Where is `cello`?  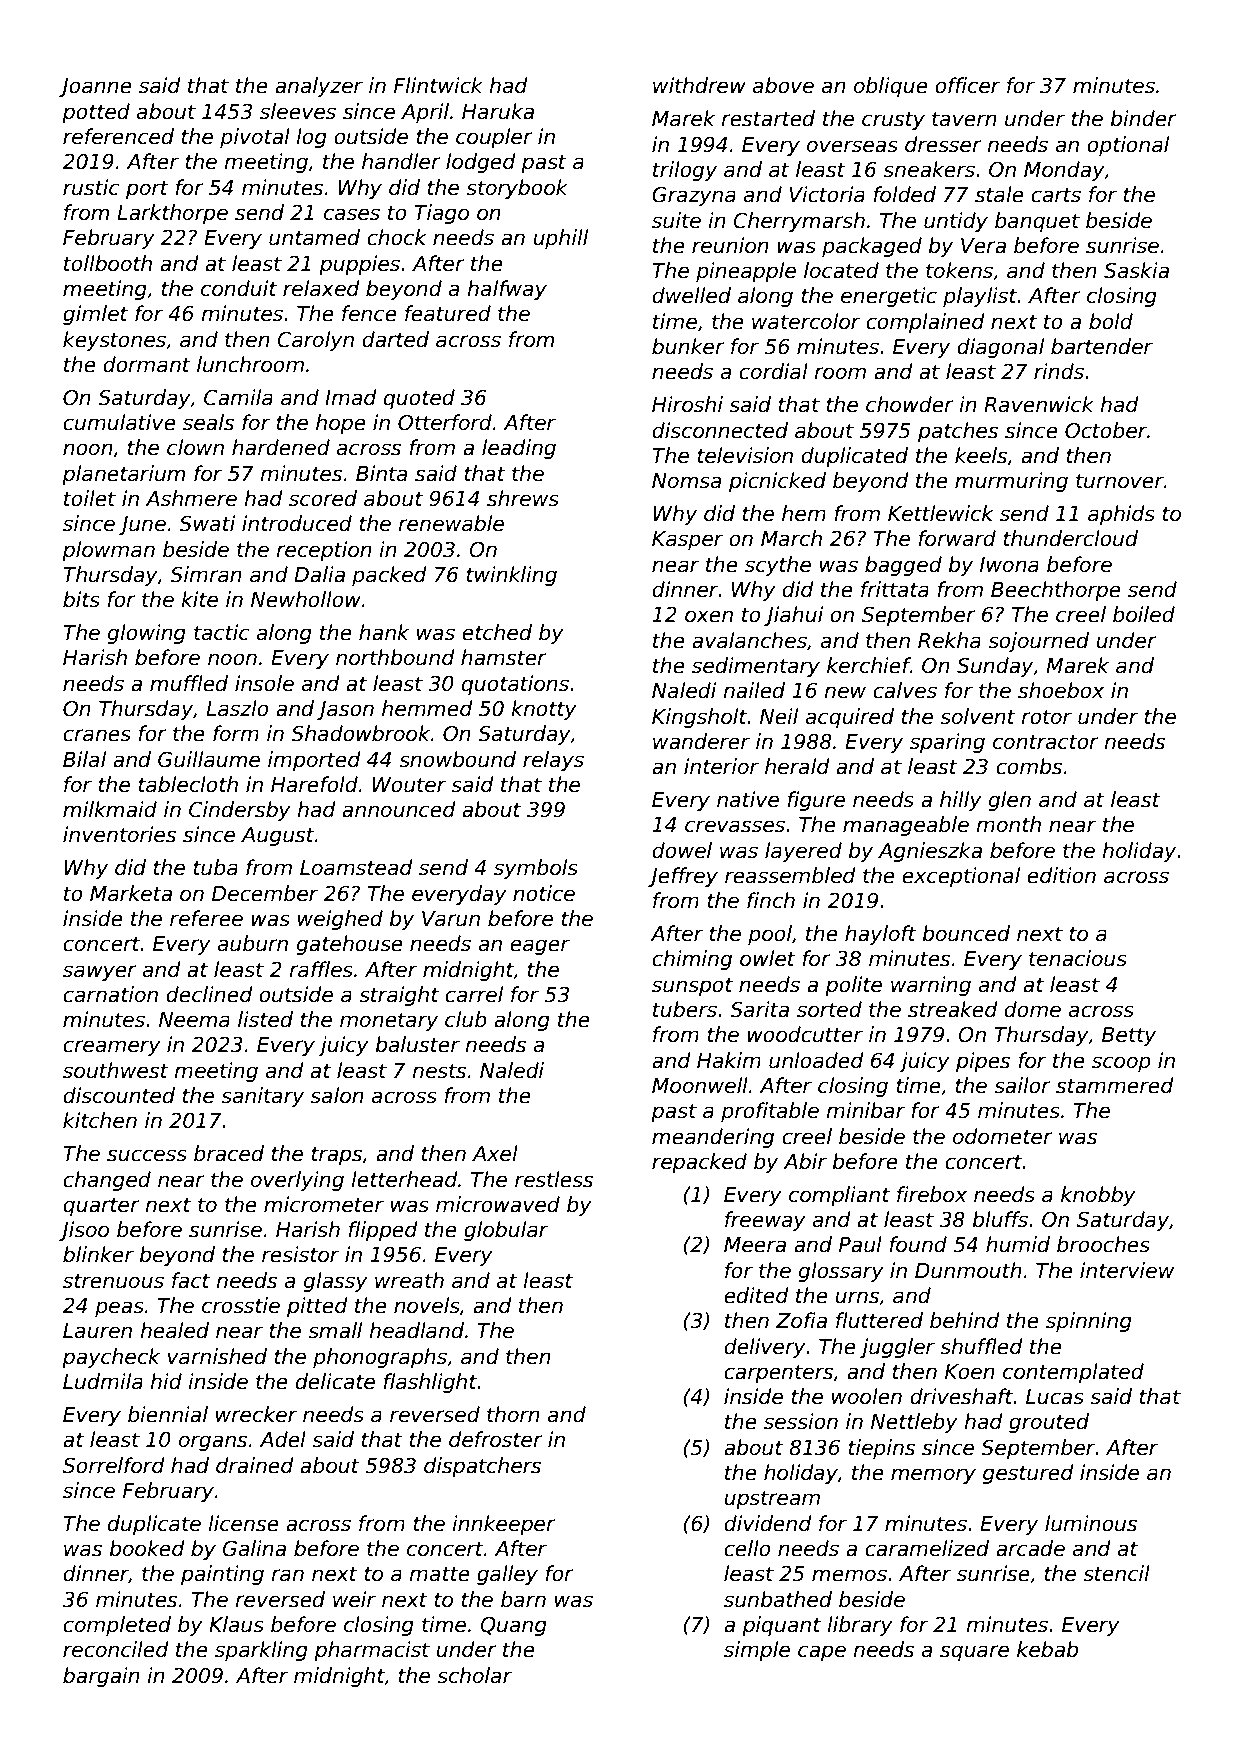 cello is located at coordinates (747, 1548).
